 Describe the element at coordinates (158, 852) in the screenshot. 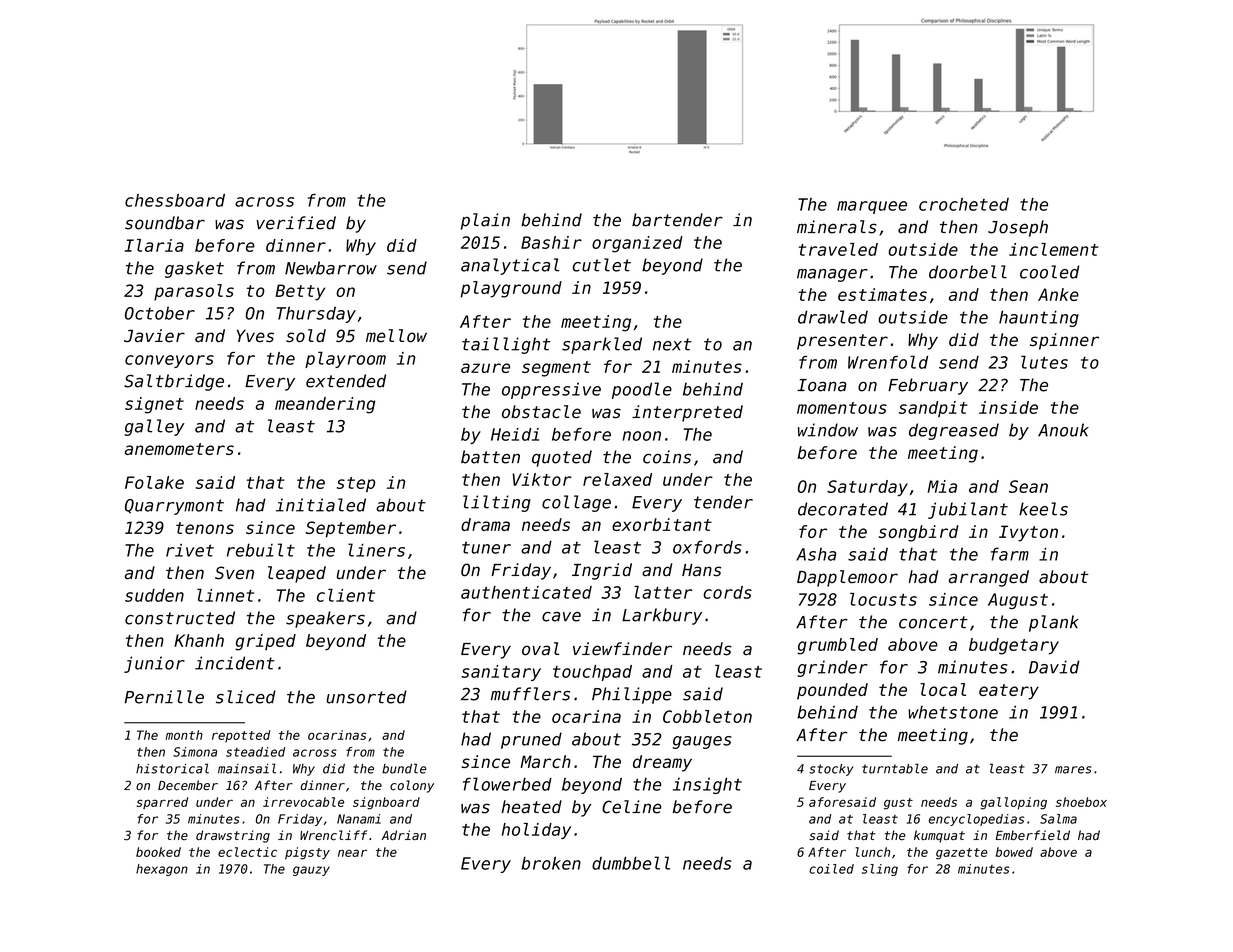

I see `booked` at that location.
